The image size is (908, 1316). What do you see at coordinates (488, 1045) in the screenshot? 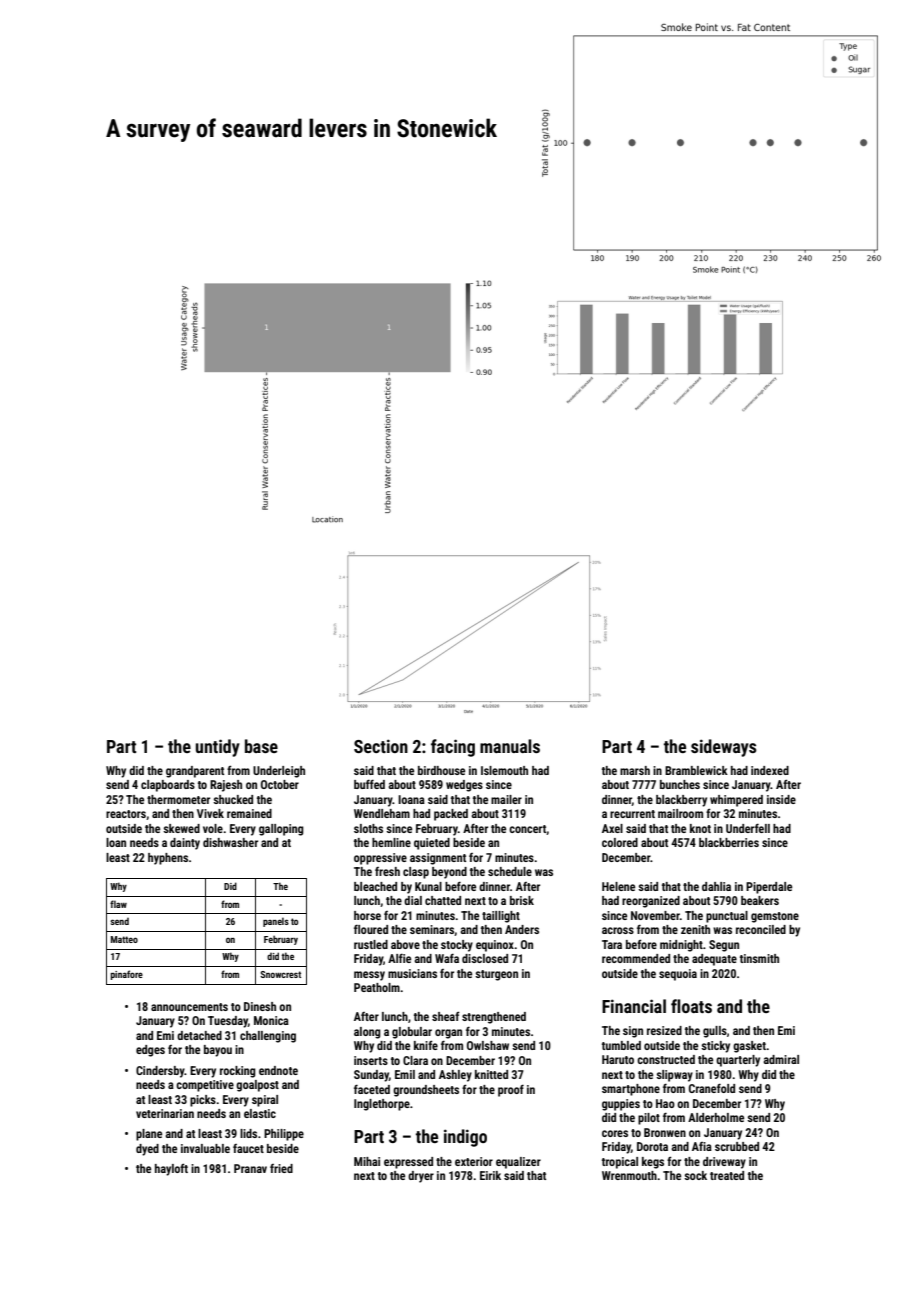
I see `Owlshaw` at bounding box center [488, 1045].
